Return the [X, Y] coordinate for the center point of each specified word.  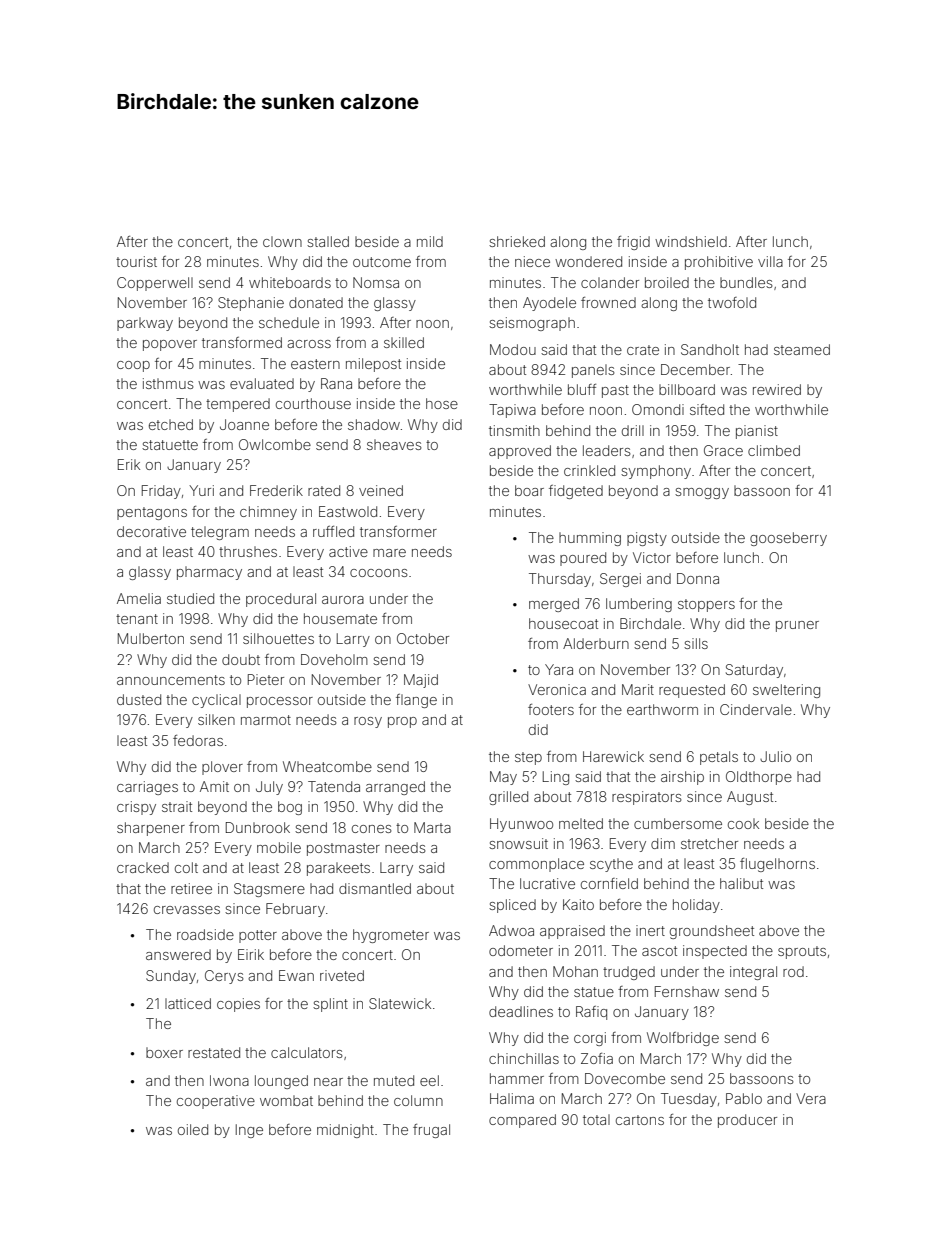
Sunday [171, 977]
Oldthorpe [759, 778]
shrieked [517, 241]
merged [554, 605]
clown [282, 241]
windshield [691, 241]
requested [692, 691]
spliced [512, 906]
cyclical [216, 701]
